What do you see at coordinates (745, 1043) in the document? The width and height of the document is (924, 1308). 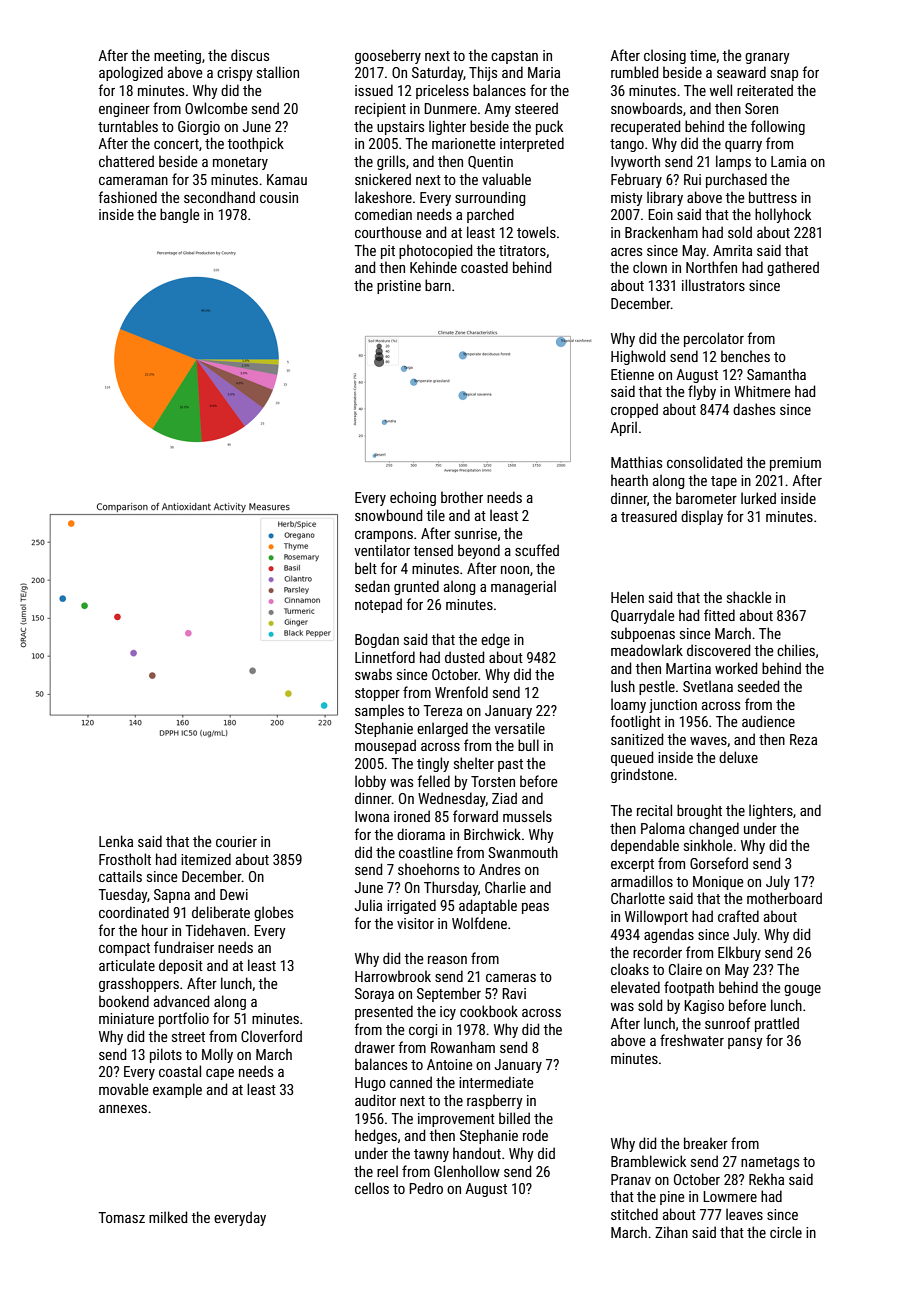 I see `pansy` at bounding box center [745, 1043].
